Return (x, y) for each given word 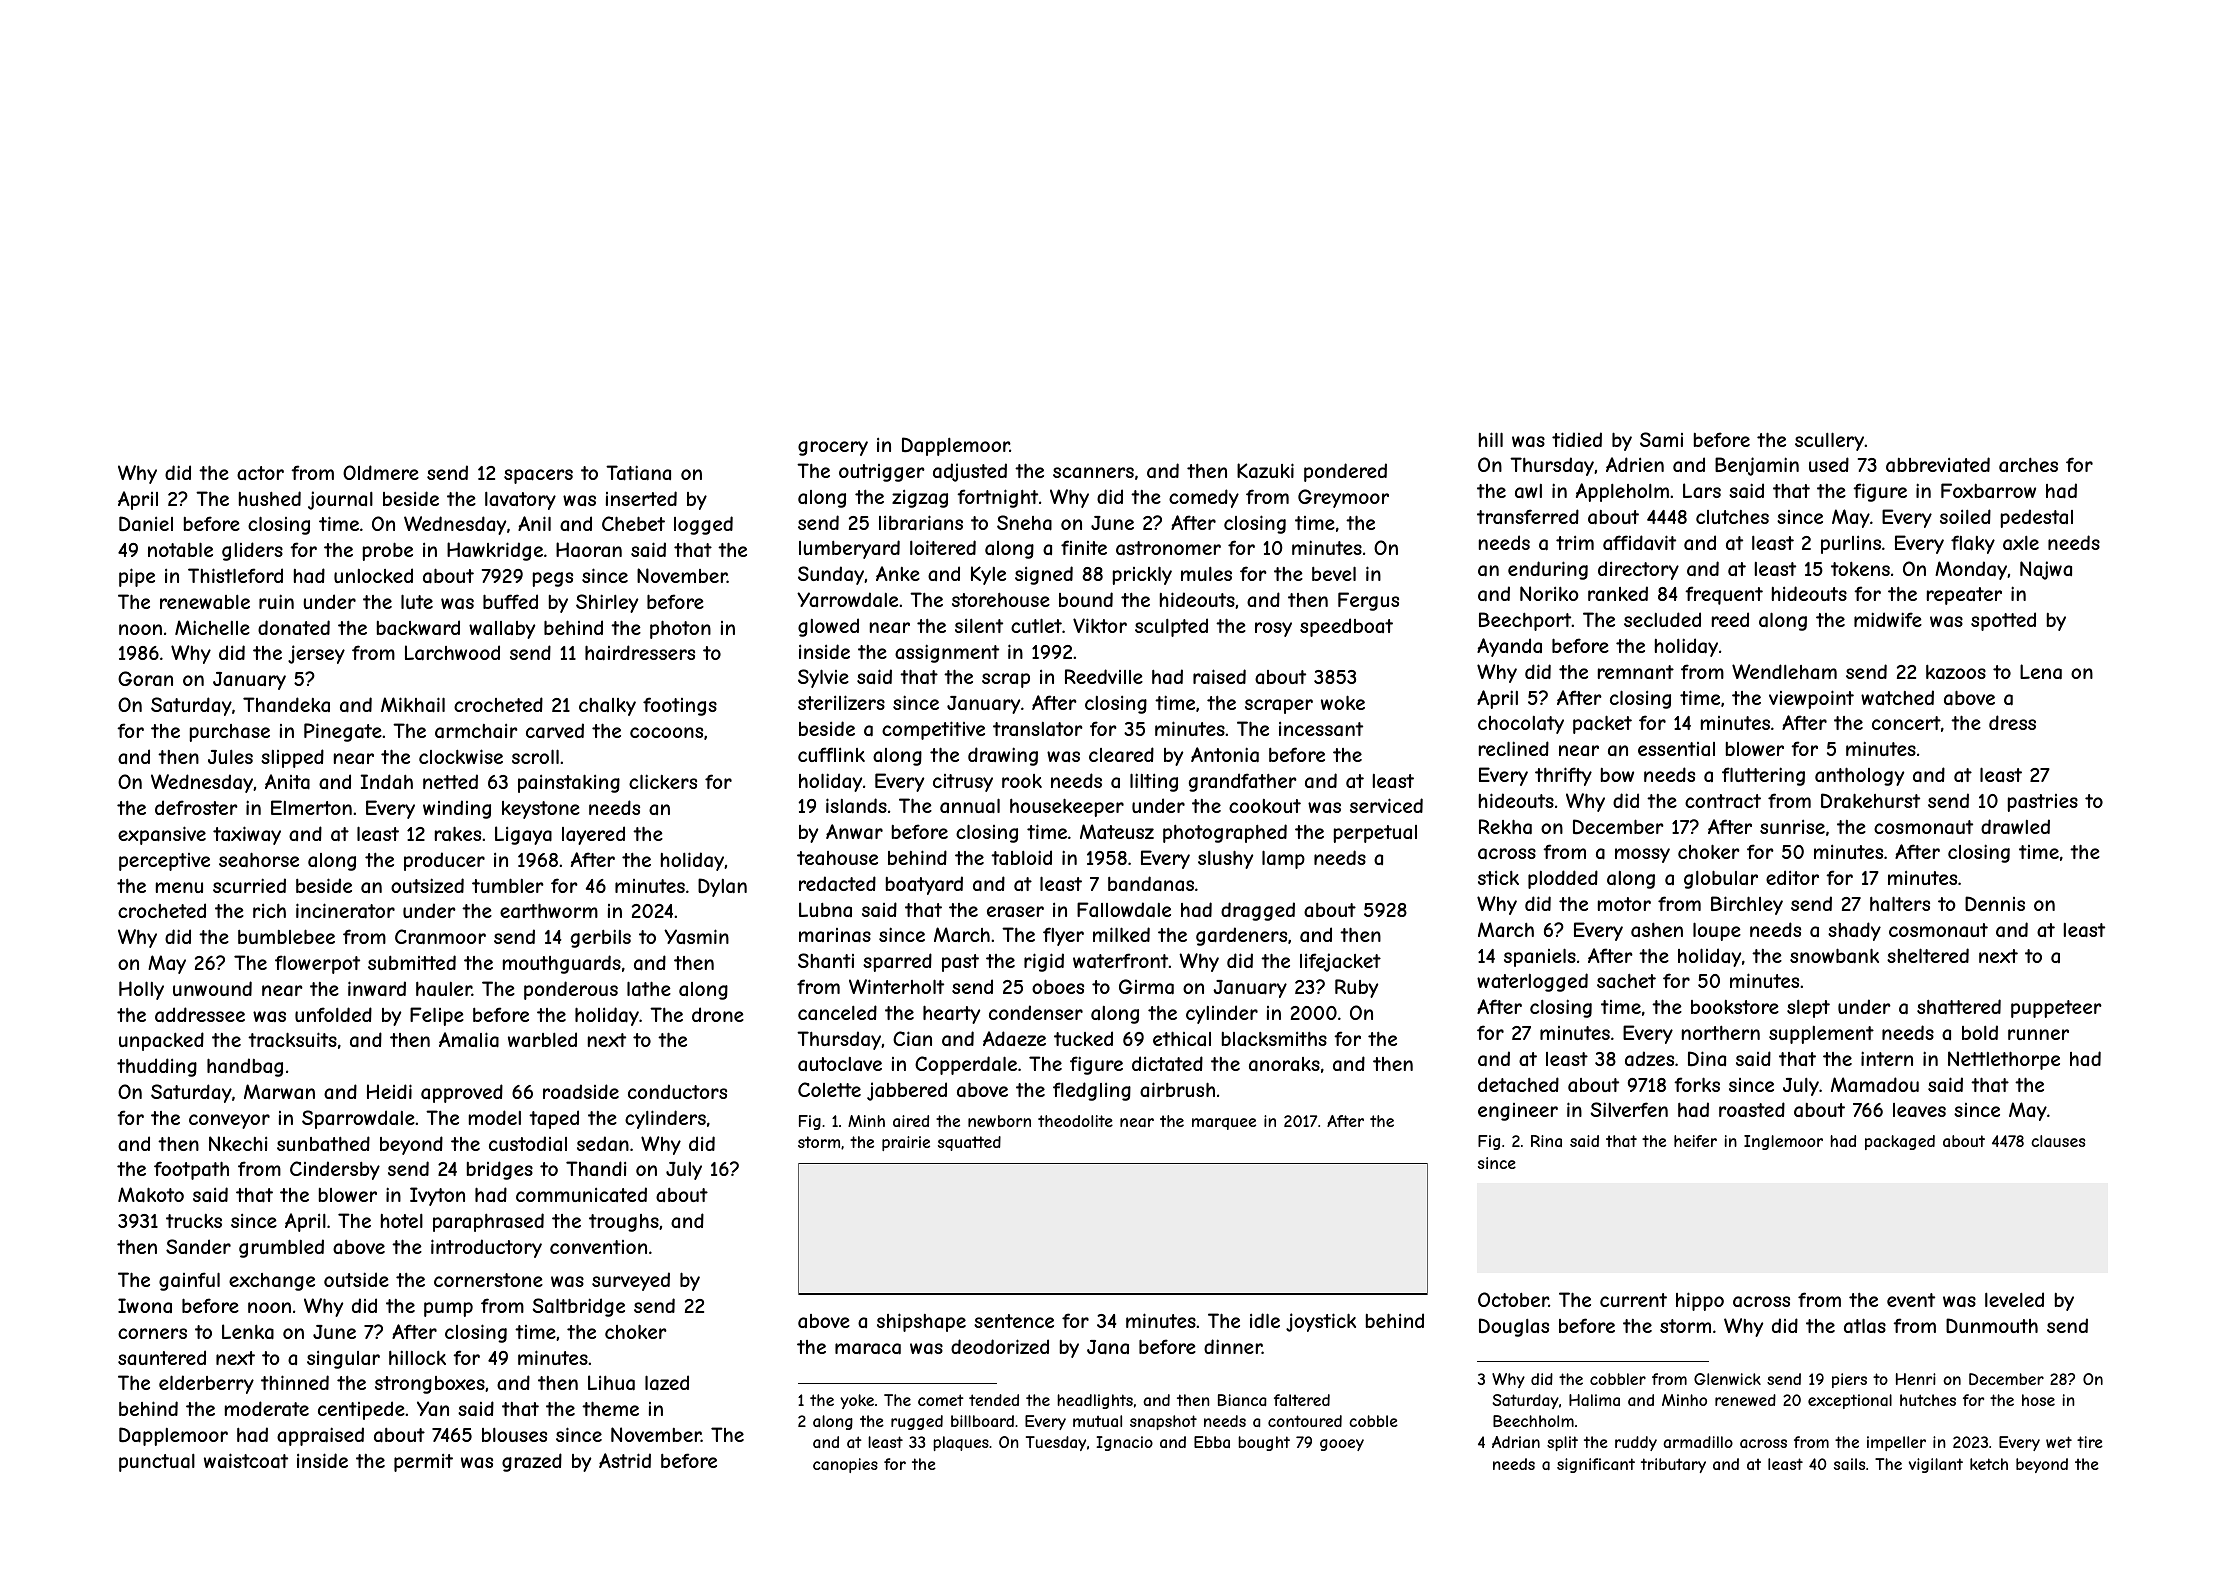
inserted (641, 498)
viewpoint (1811, 699)
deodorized (1000, 1346)
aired (911, 1121)
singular (343, 1359)
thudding (157, 1067)
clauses (2058, 1141)
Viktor (1100, 625)
